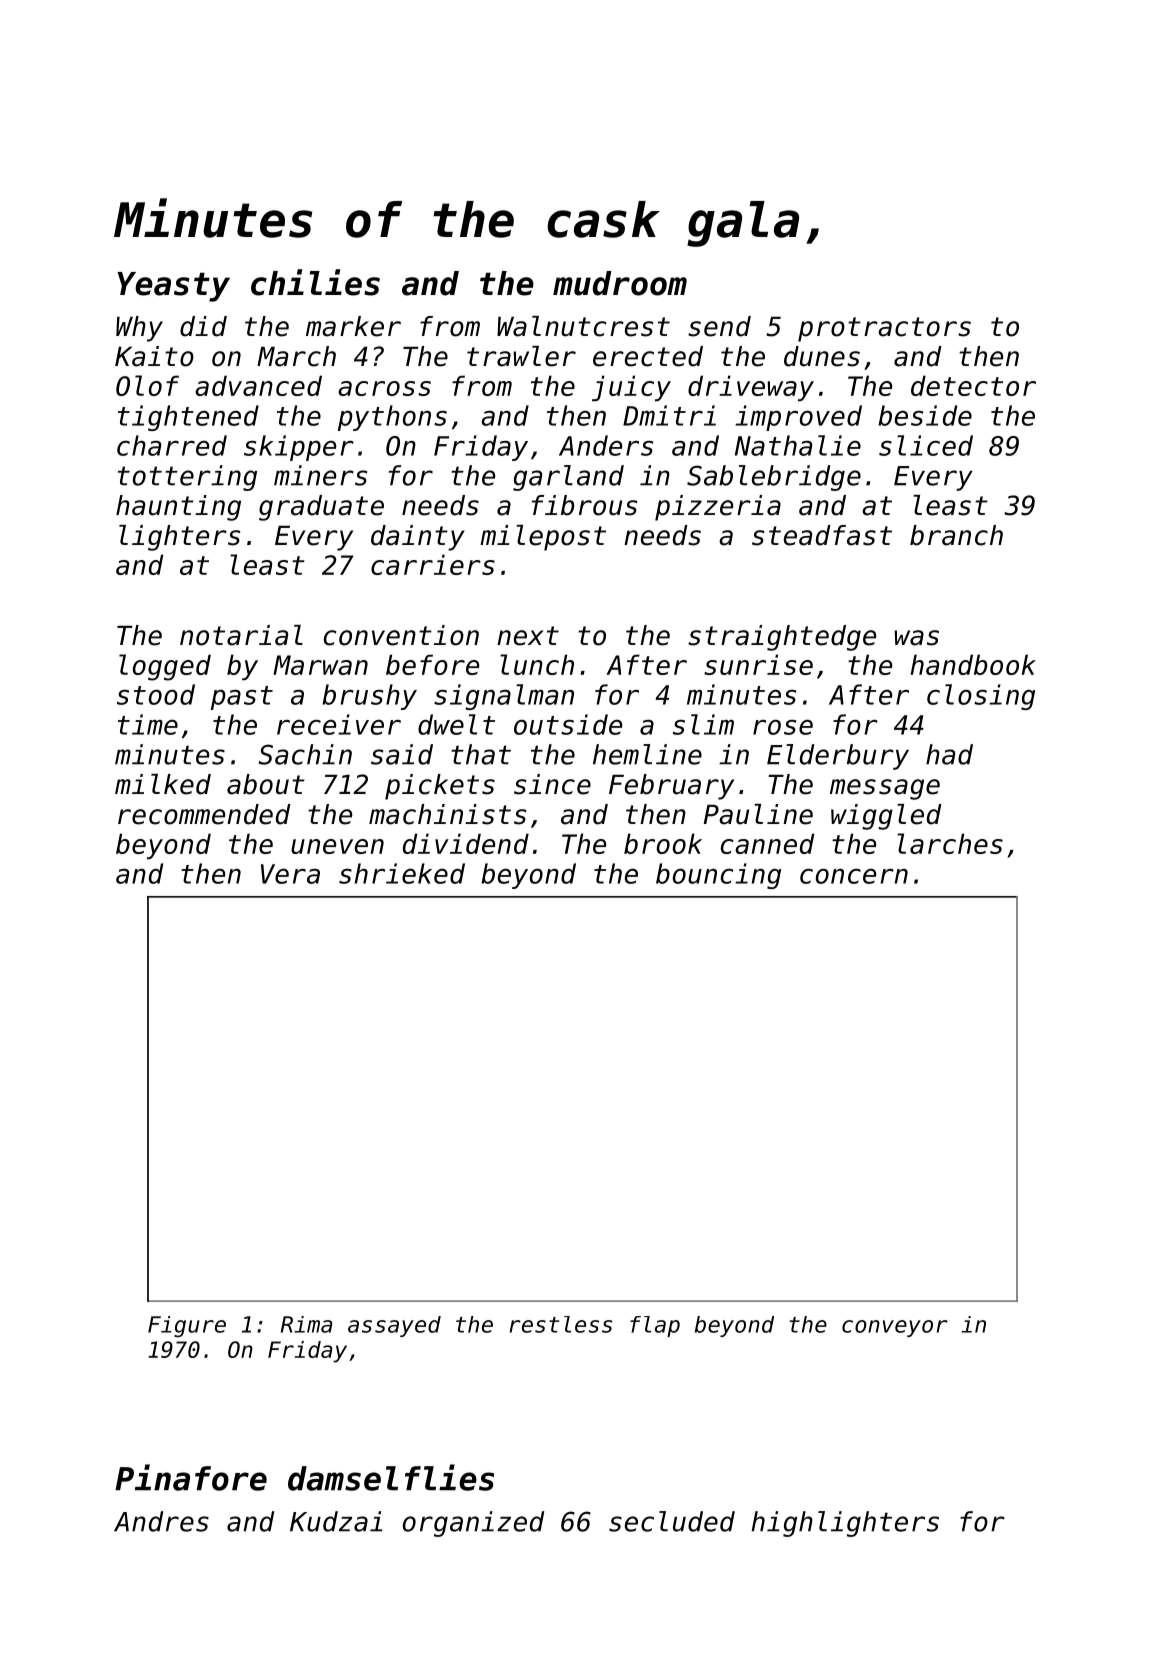 Image resolution: width=1165 pixels, height=1654 pixels. What do you see at coordinates (305, 754) in the page?
I see `Sachin` at bounding box center [305, 754].
